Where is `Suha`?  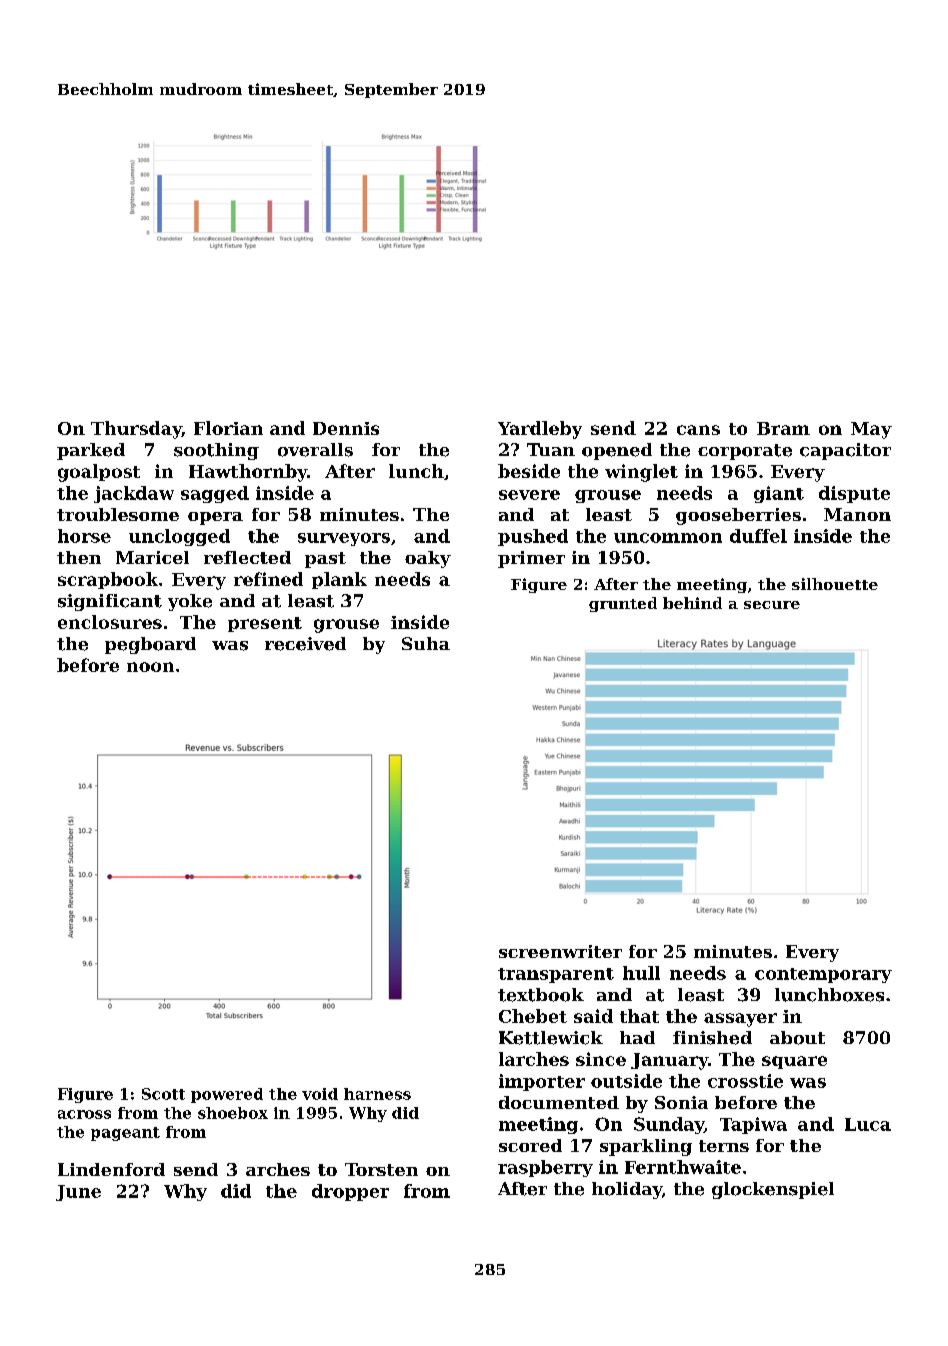 Suha is located at coordinates (426, 643).
